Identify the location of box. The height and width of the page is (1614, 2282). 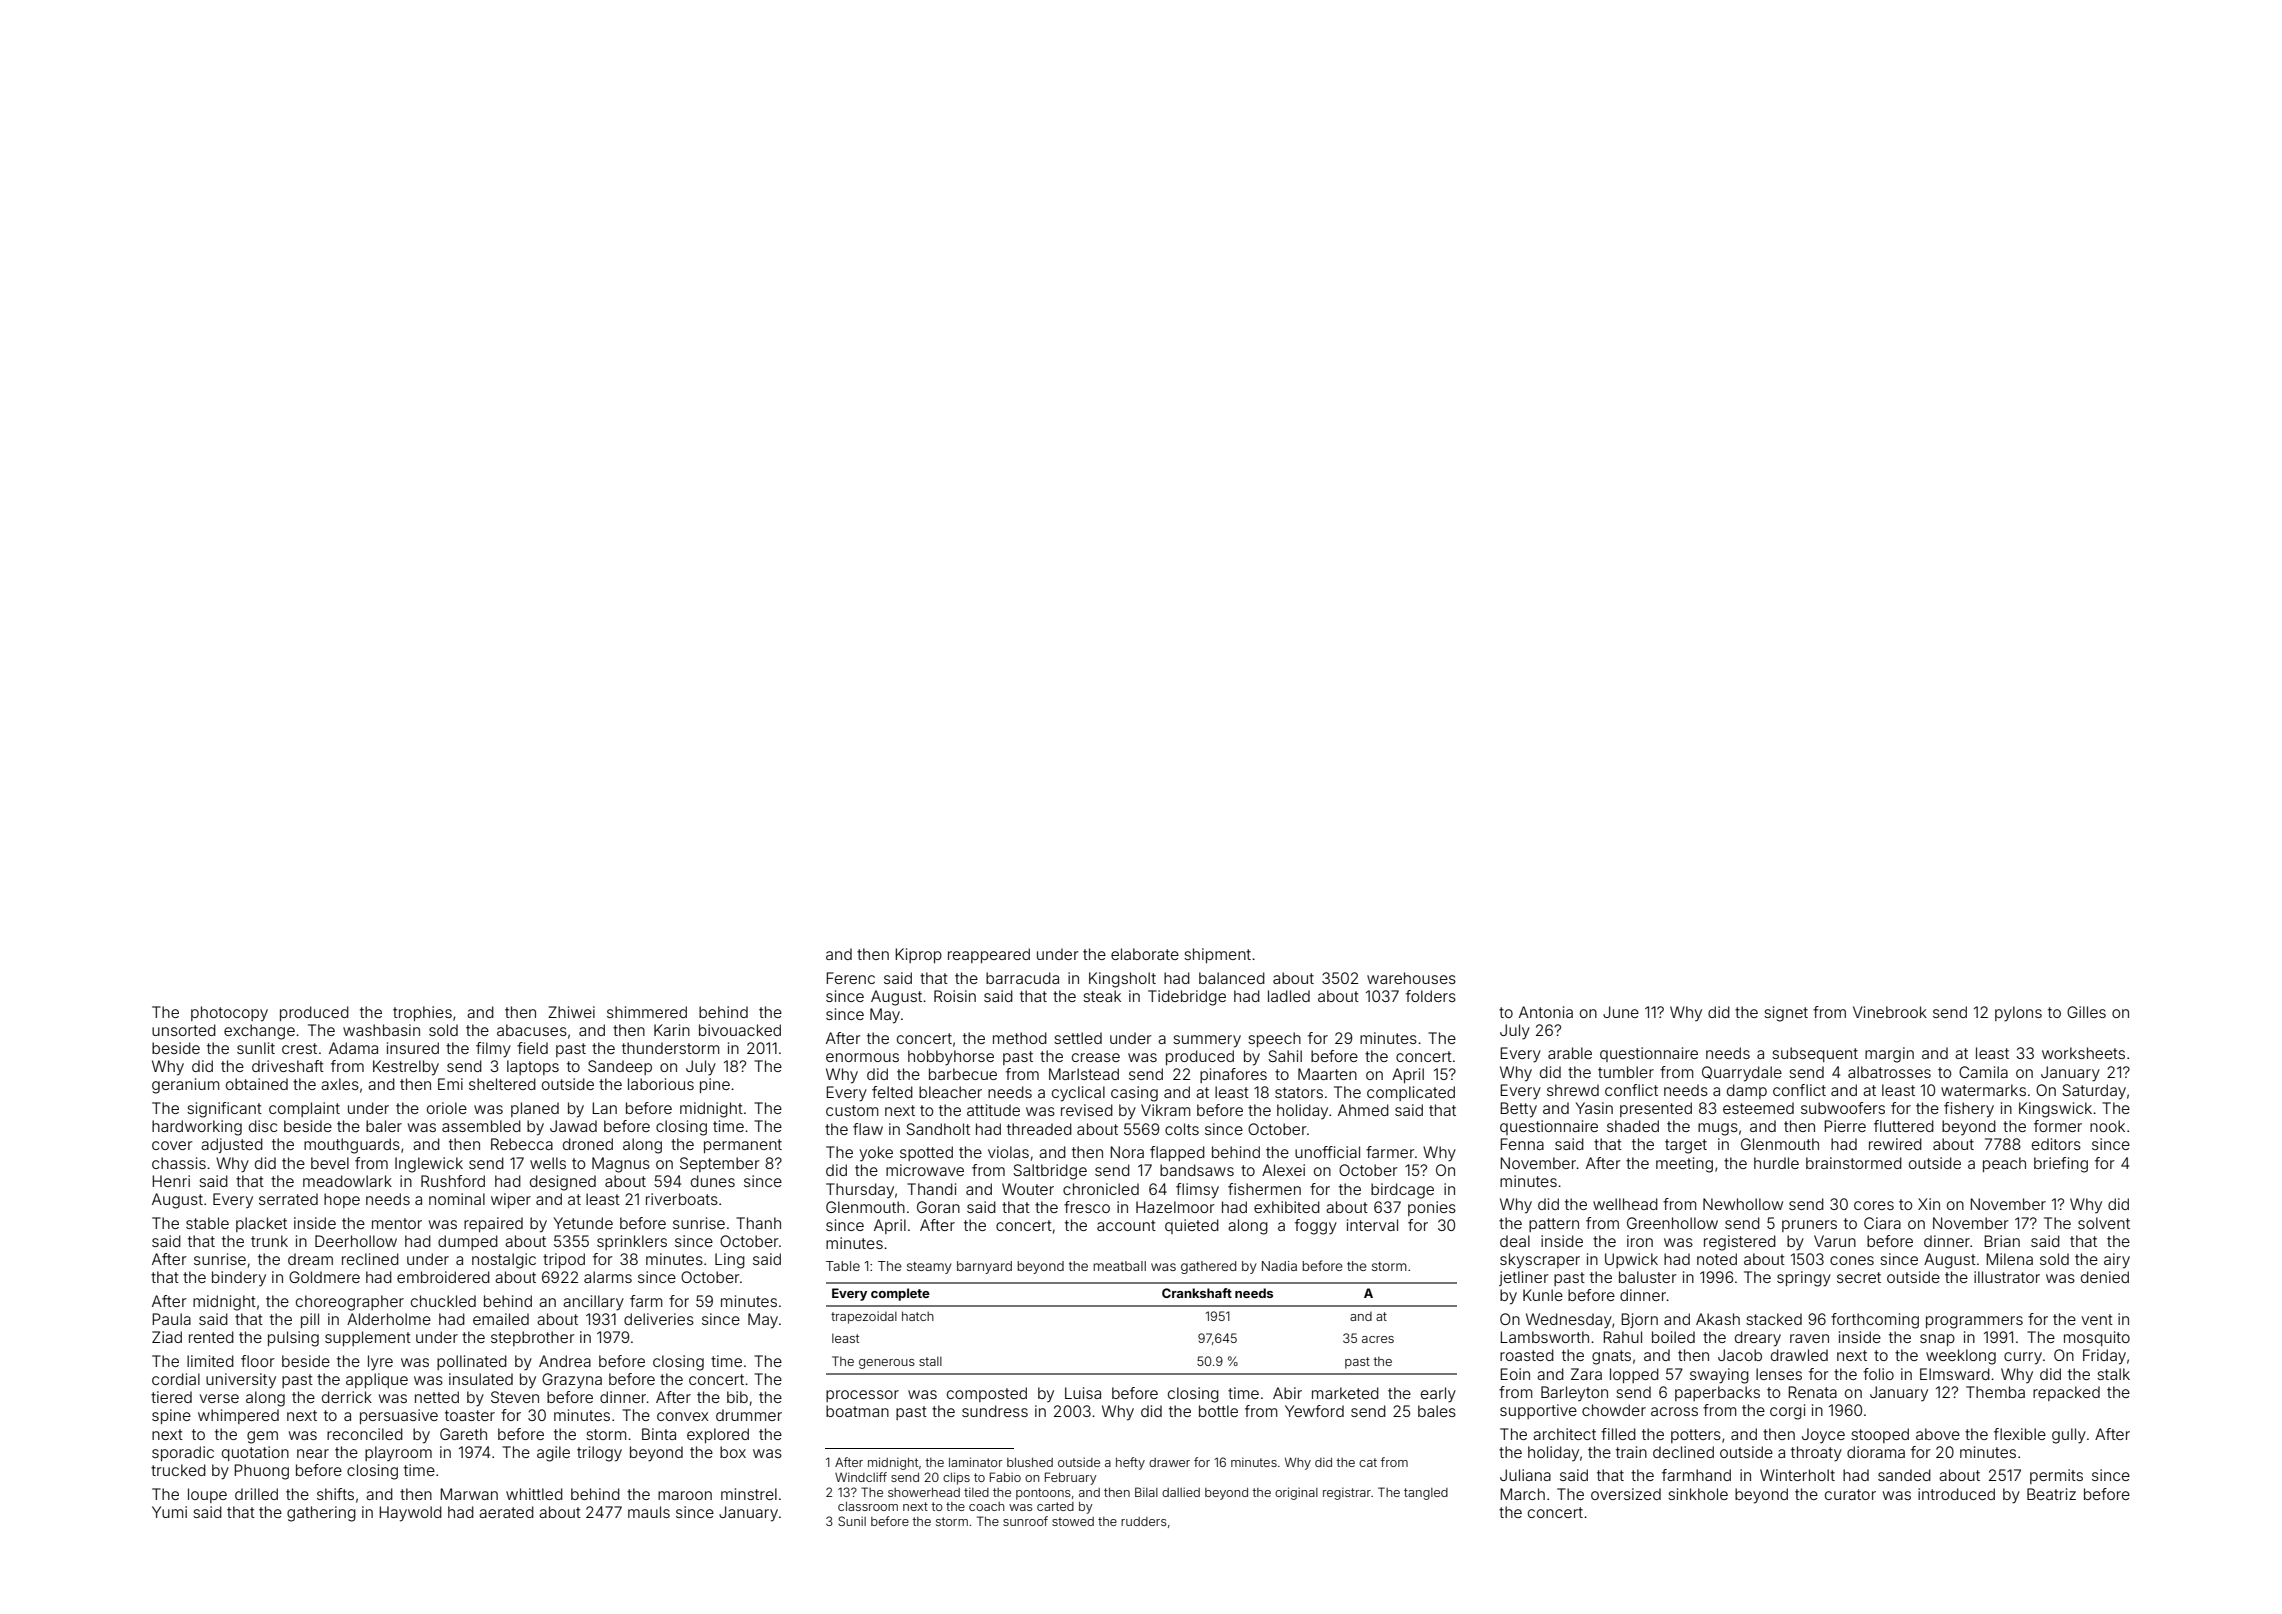
(733, 1452).
